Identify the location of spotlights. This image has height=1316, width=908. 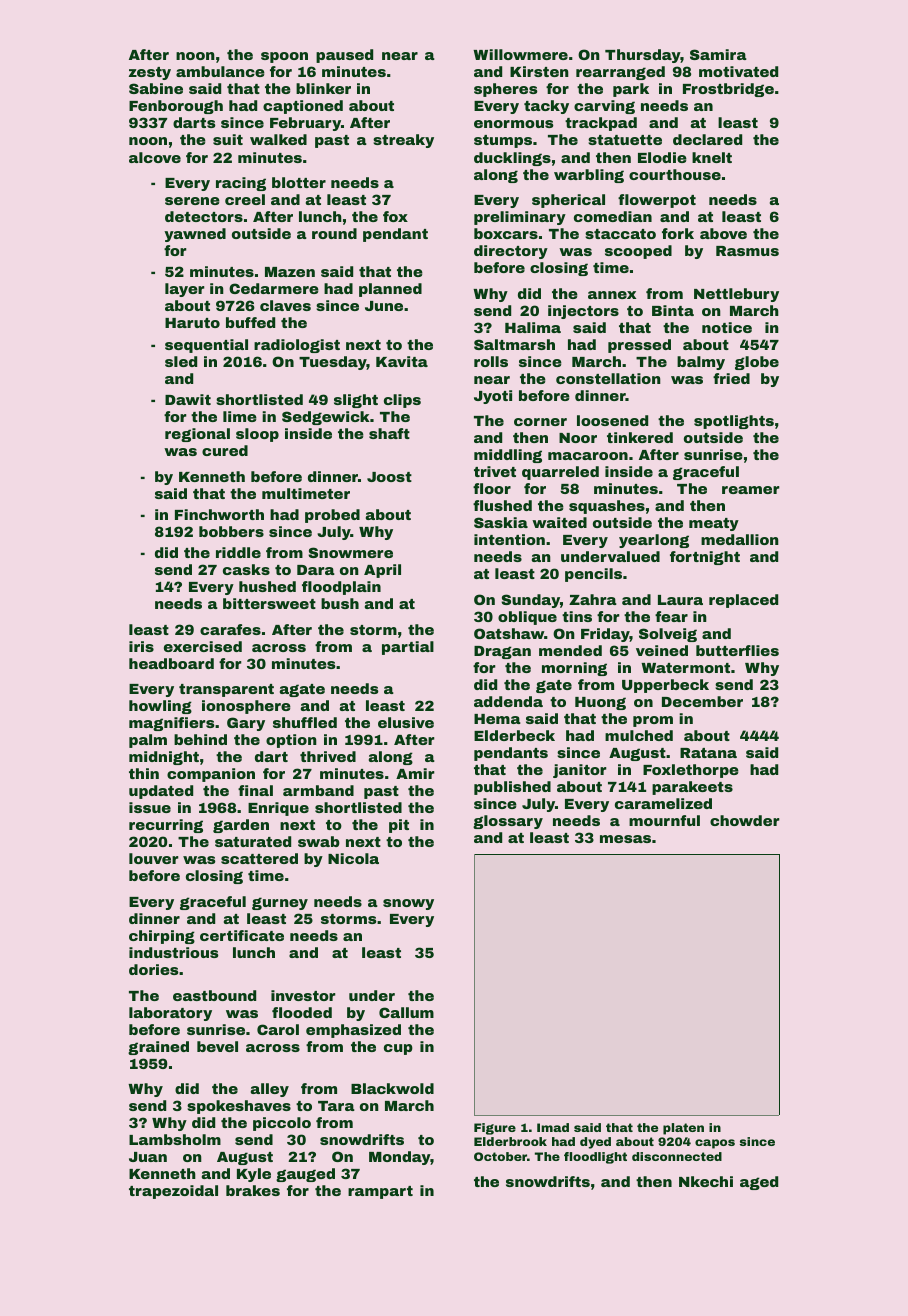
(734, 422).
